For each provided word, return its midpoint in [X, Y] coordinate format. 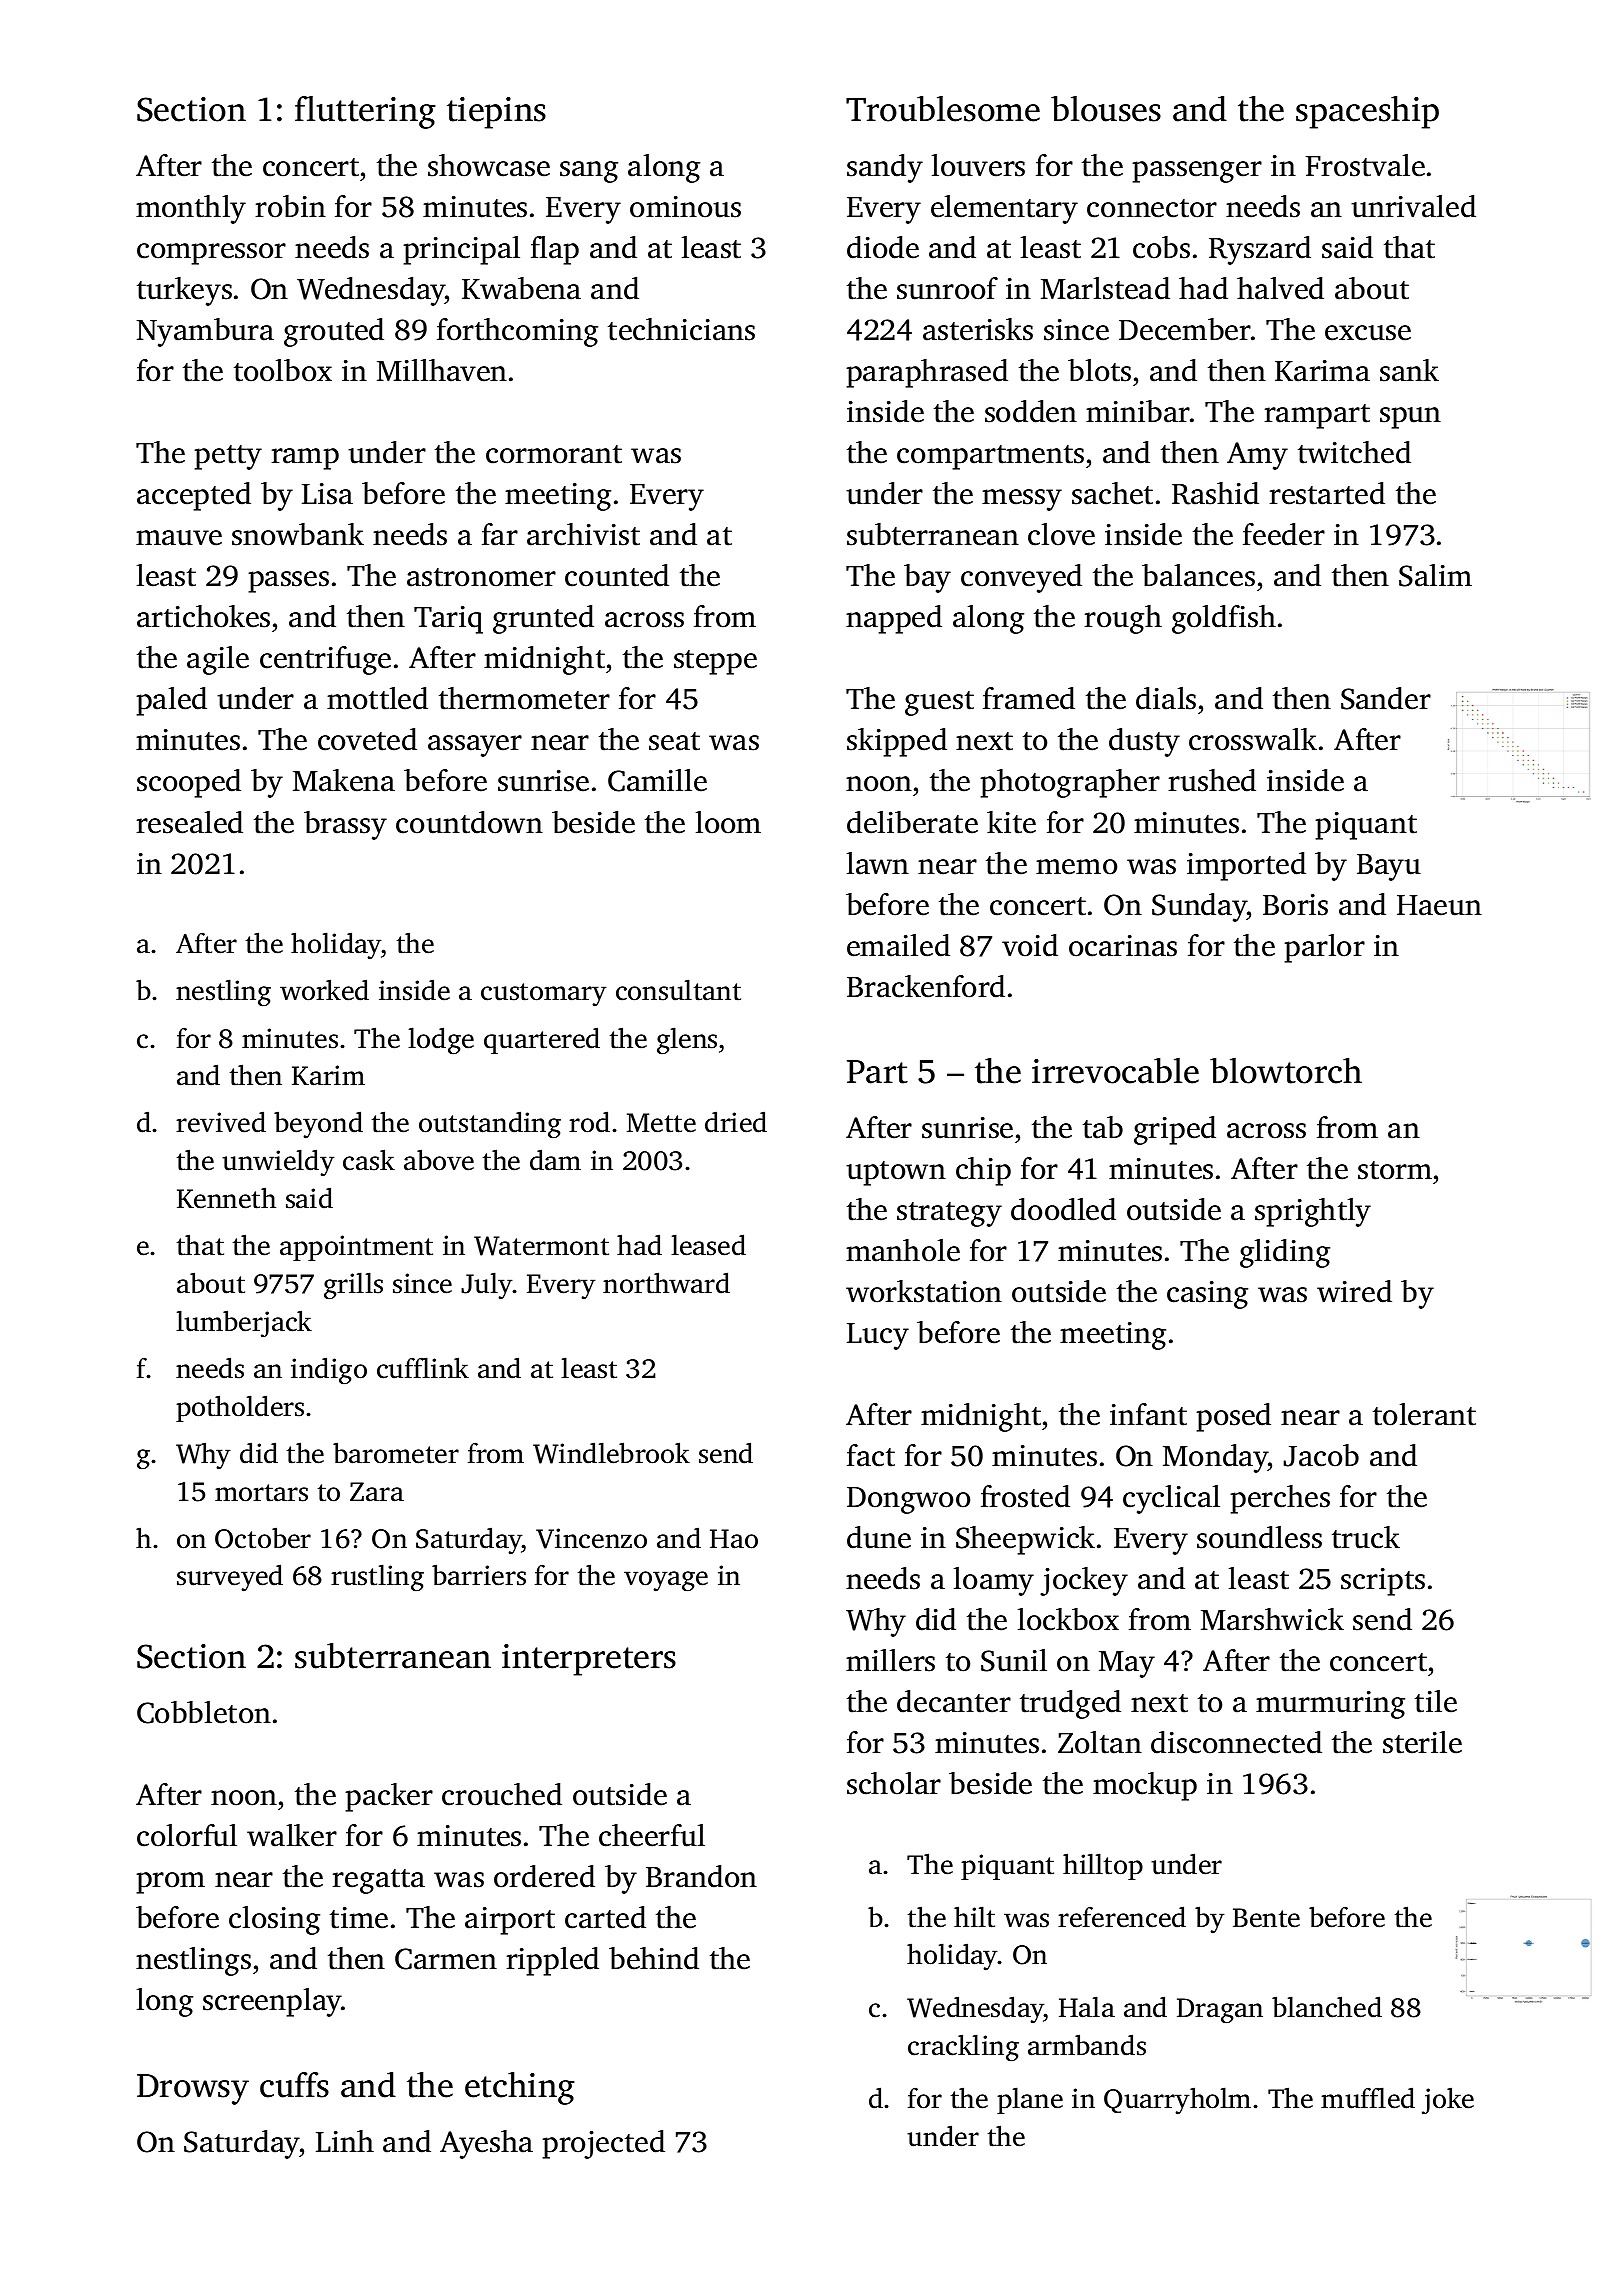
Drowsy [193, 2089]
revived [221, 1122]
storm [1395, 1170]
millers [890, 1660]
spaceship [1367, 112]
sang [589, 172]
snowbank [298, 534]
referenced [1122, 1917]
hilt [974, 1917]
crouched [502, 1794]
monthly [191, 209]
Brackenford [926, 986]
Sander [1386, 698]
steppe [715, 662]
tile [1436, 1701]
